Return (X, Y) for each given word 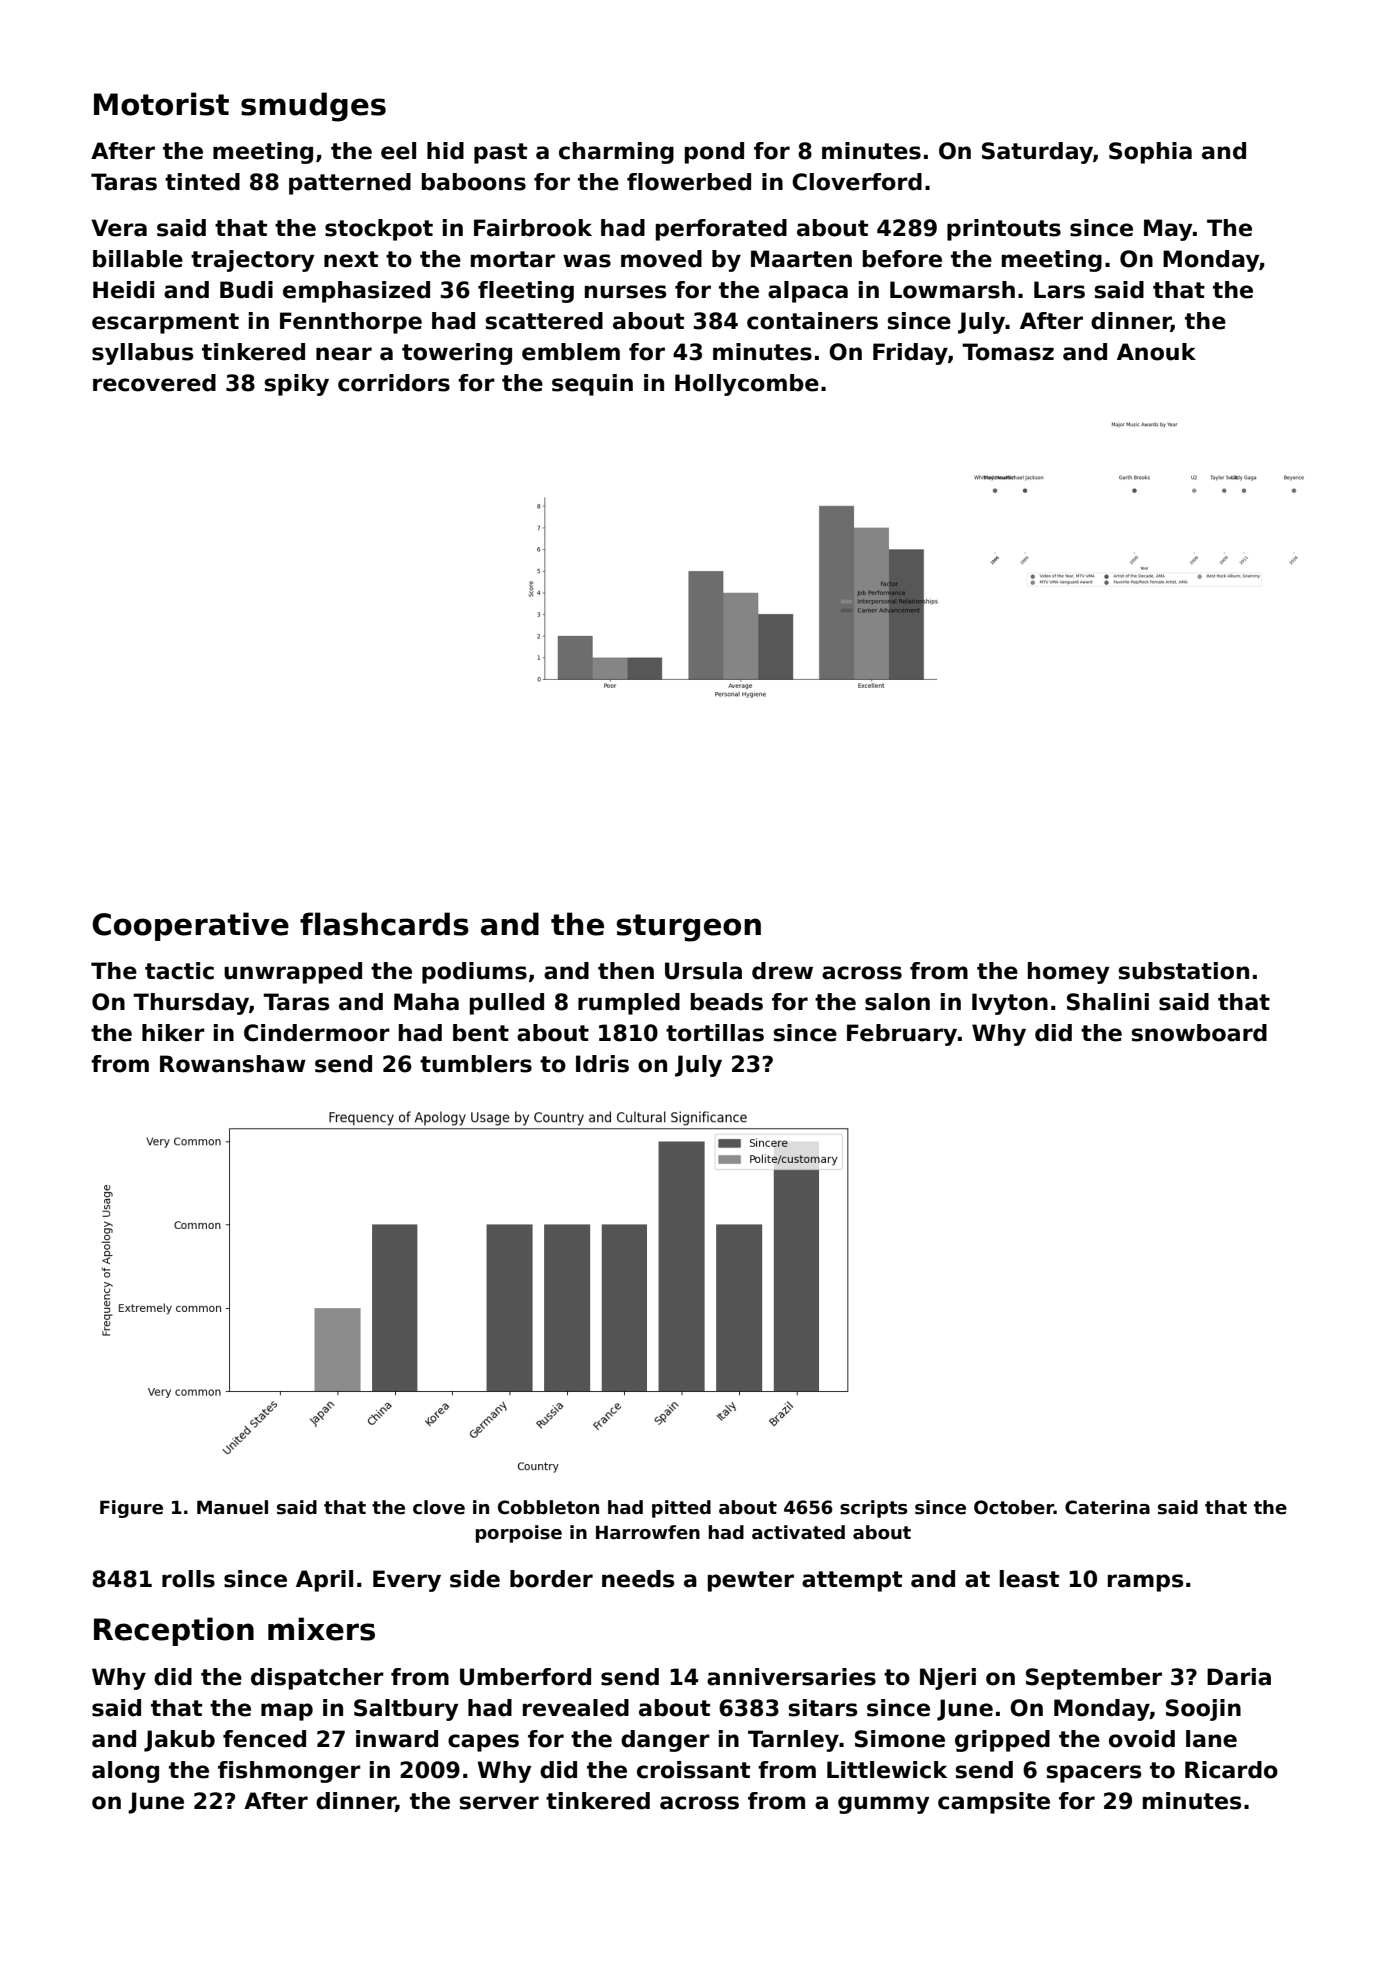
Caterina (1107, 1507)
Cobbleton (548, 1507)
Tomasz (1008, 352)
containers (812, 321)
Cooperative (190, 926)
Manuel (232, 1507)
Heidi (123, 290)
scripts (873, 1509)
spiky (297, 385)
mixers (321, 1629)
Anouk (1156, 352)
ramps (1145, 1583)
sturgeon (689, 928)
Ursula (703, 971)
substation (1184, 971)
